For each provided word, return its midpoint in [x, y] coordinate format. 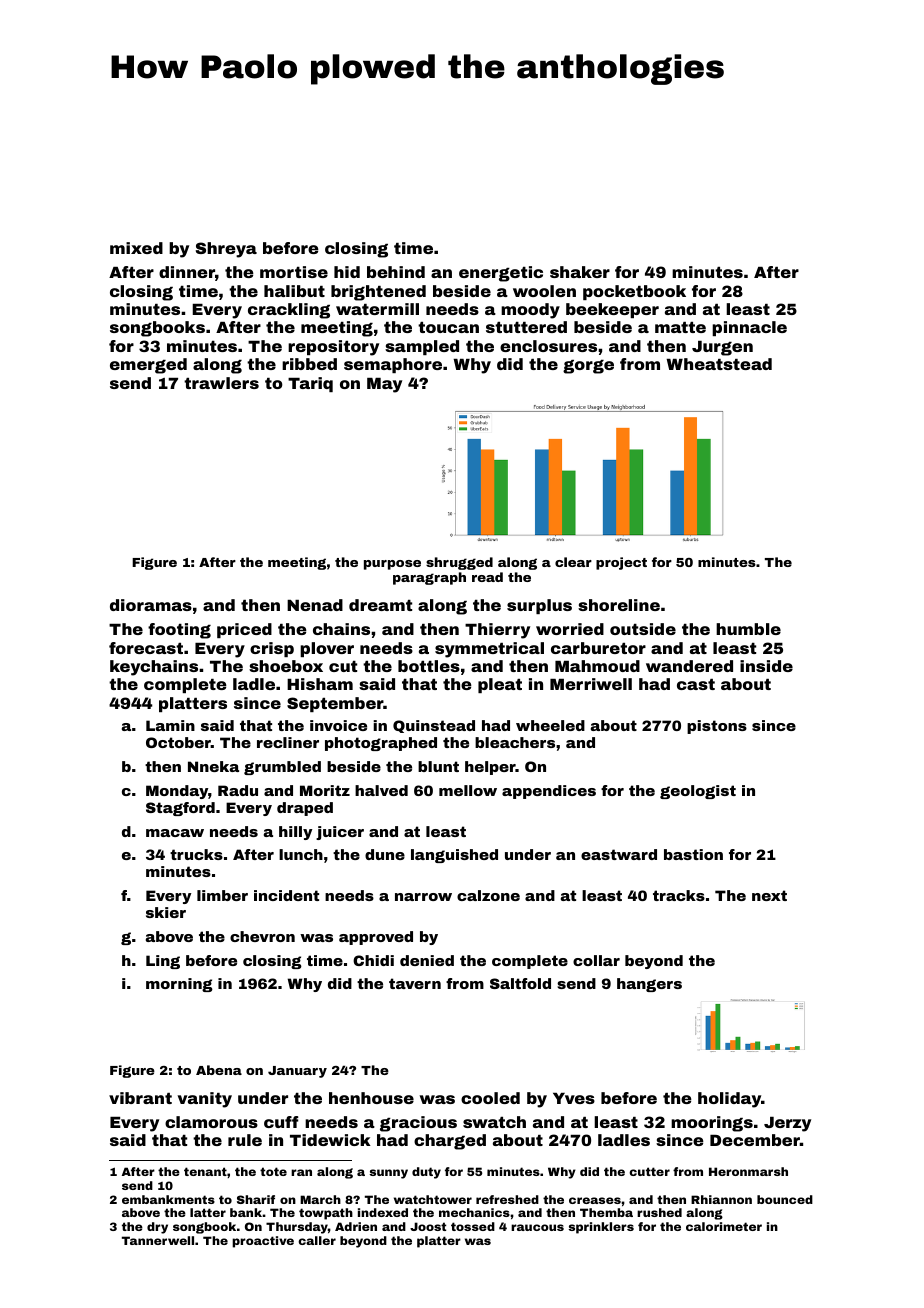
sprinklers [601, 1228]
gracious [418, 1124]
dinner [187, 272]
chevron [262, 936]
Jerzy [787, 1124]
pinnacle [749, 328]
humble [748, 629]
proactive [263, 1242]
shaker [580, 272]
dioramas [151, 605]
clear [573, 562]
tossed [473, 1226]
